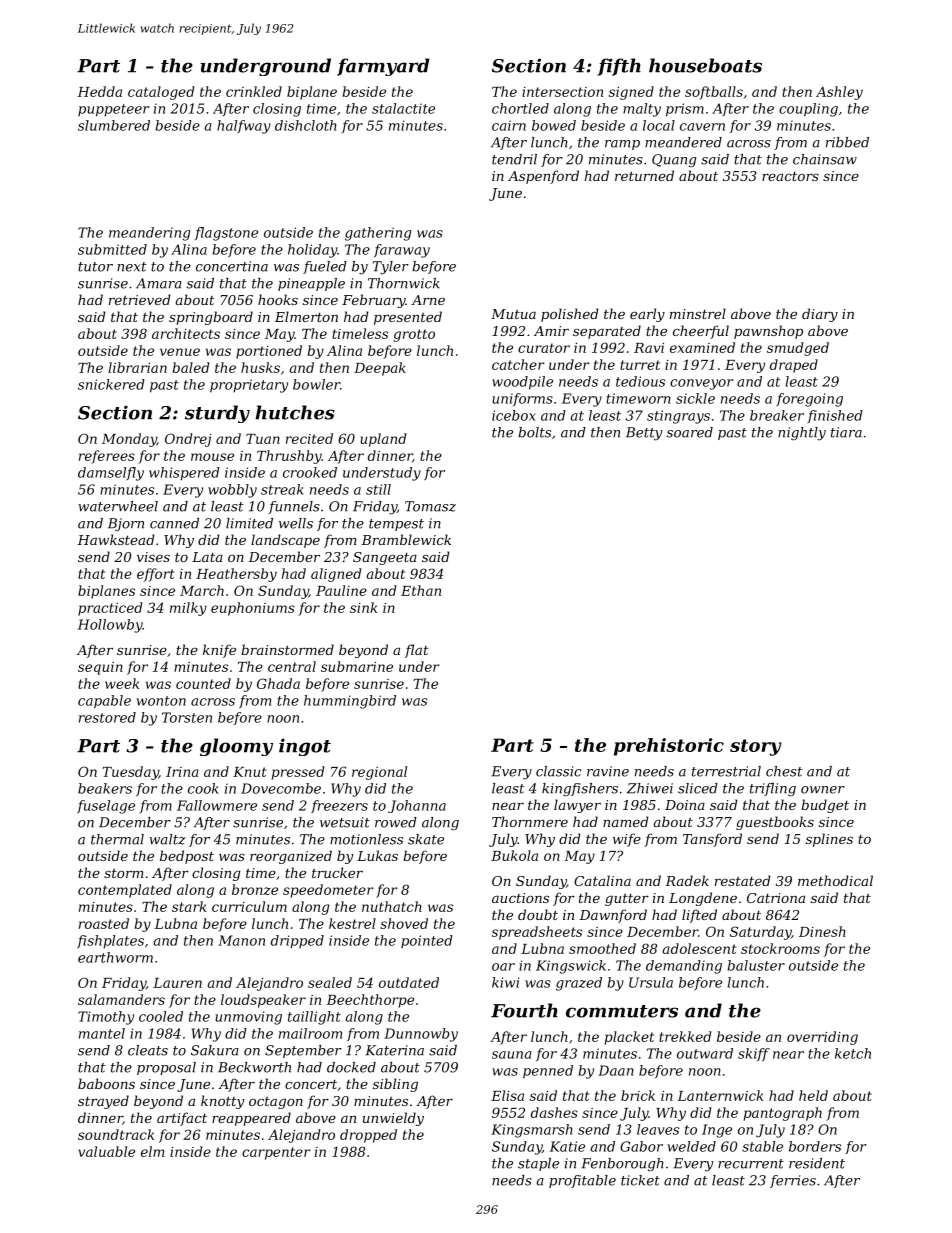 The height and width of the screenshot is (1233, 952). I want to click on kiwi, so click(505, 982).
